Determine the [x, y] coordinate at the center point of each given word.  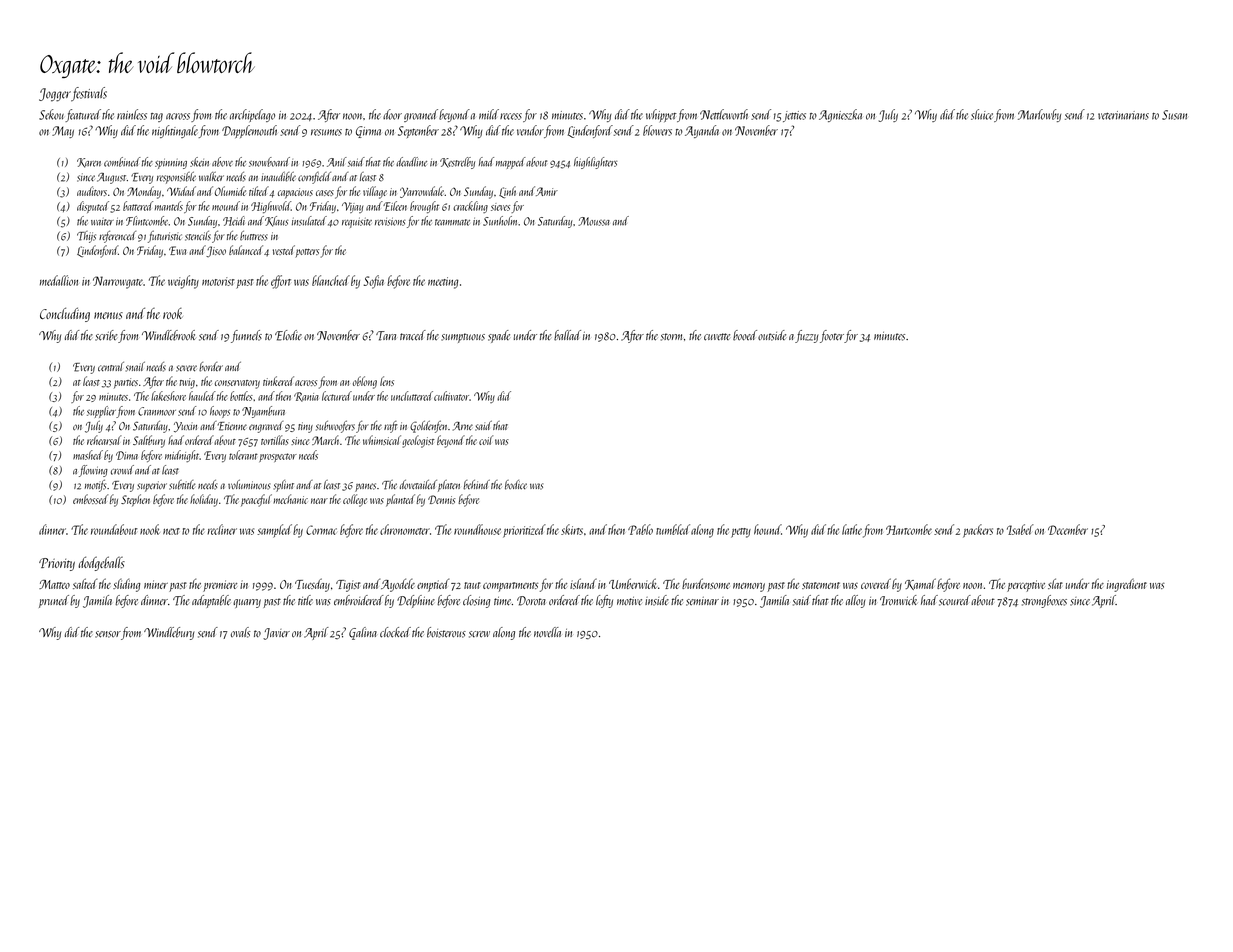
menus [108, 316]
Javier [276, 634]
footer [832, 336]
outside [772, 335]
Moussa [594, 221]
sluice [982, 114]
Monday [144, 192]
